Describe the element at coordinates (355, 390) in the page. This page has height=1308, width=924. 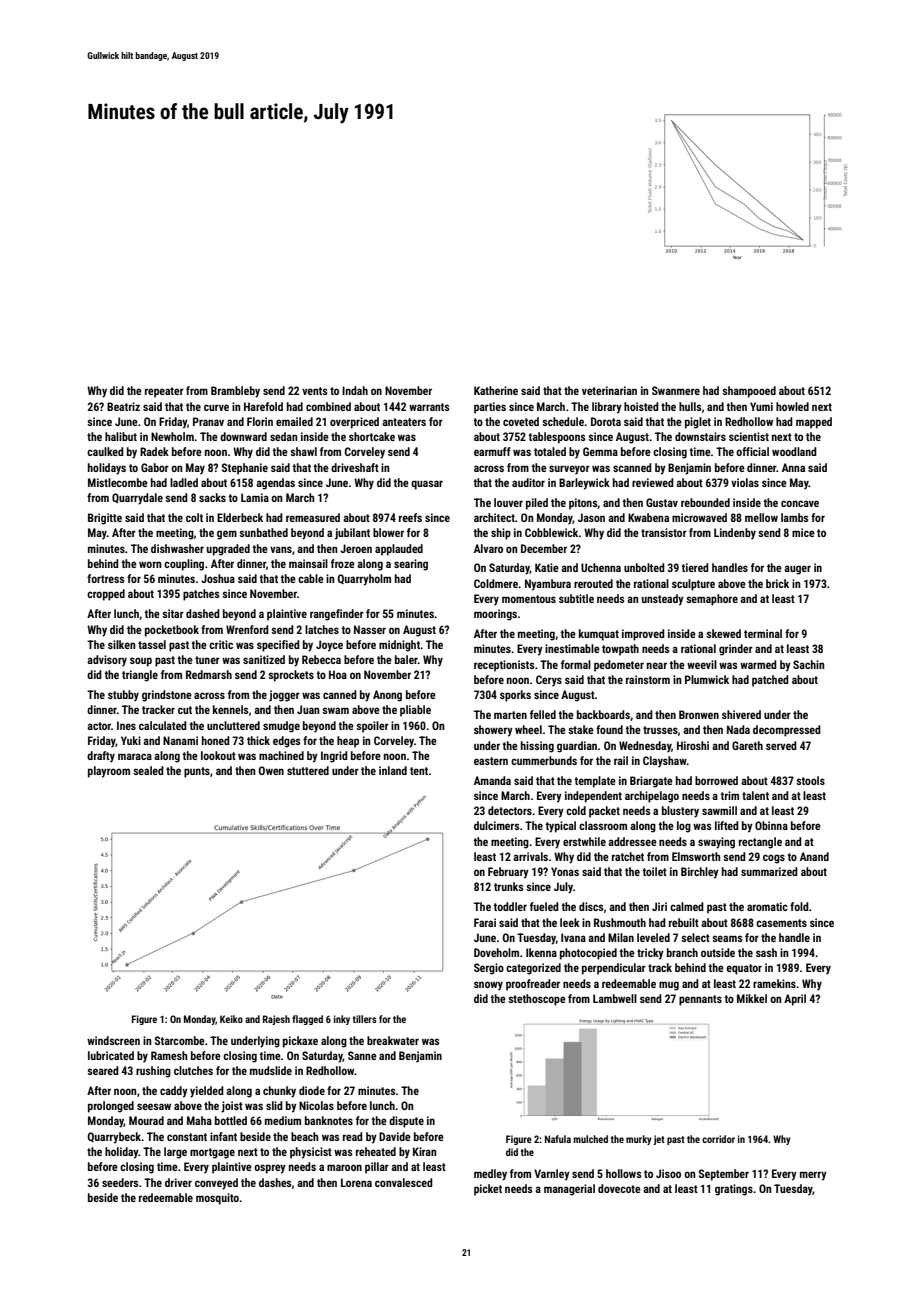
I see `Indah` at that location.
